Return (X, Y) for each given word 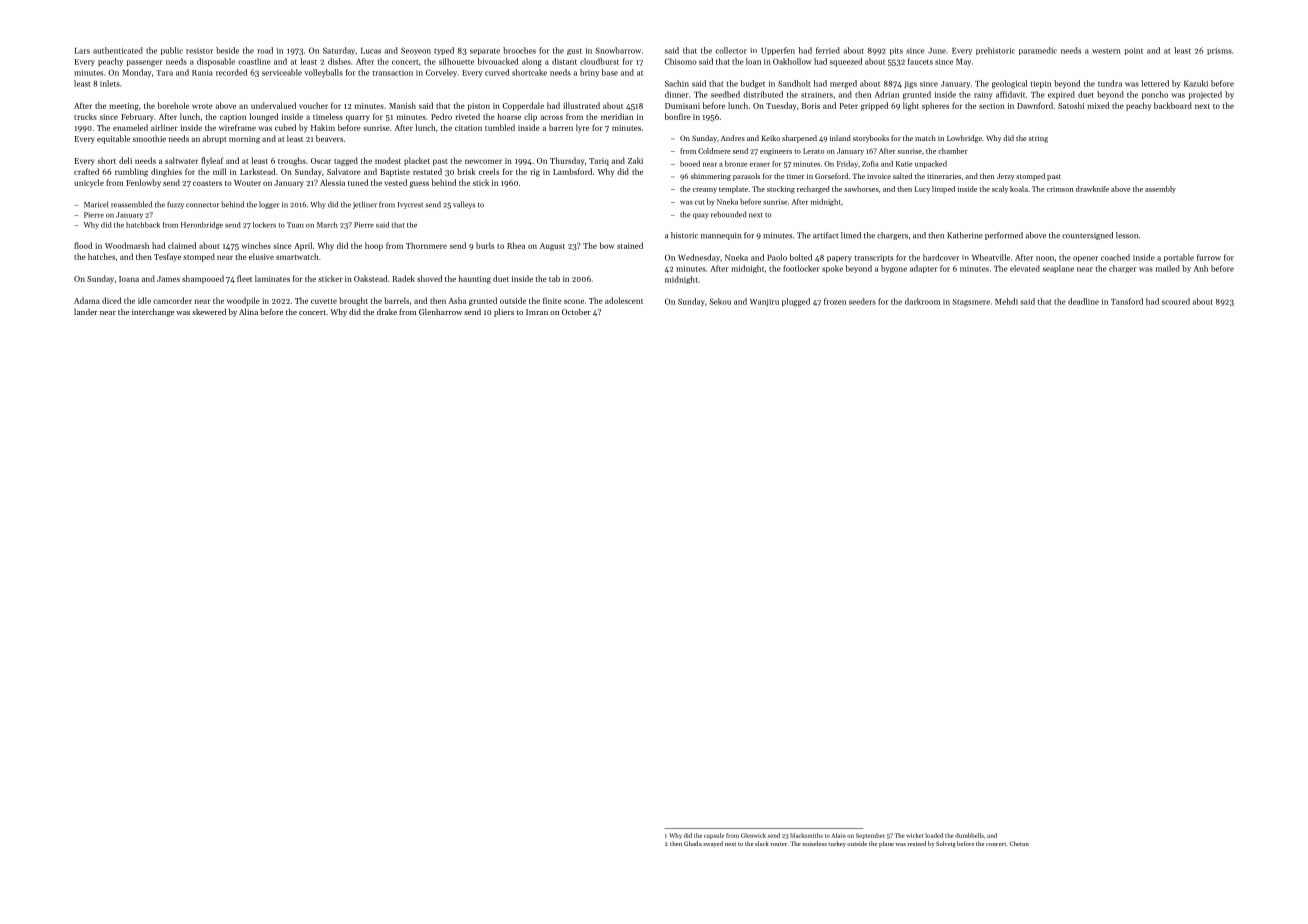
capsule (714, 836)
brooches (519, 50)
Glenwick (753, 835)
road (265, 50)
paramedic (1038, 51)
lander (85, 312)
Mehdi (1006, 301)
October (576, 312)
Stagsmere (971, 303)
